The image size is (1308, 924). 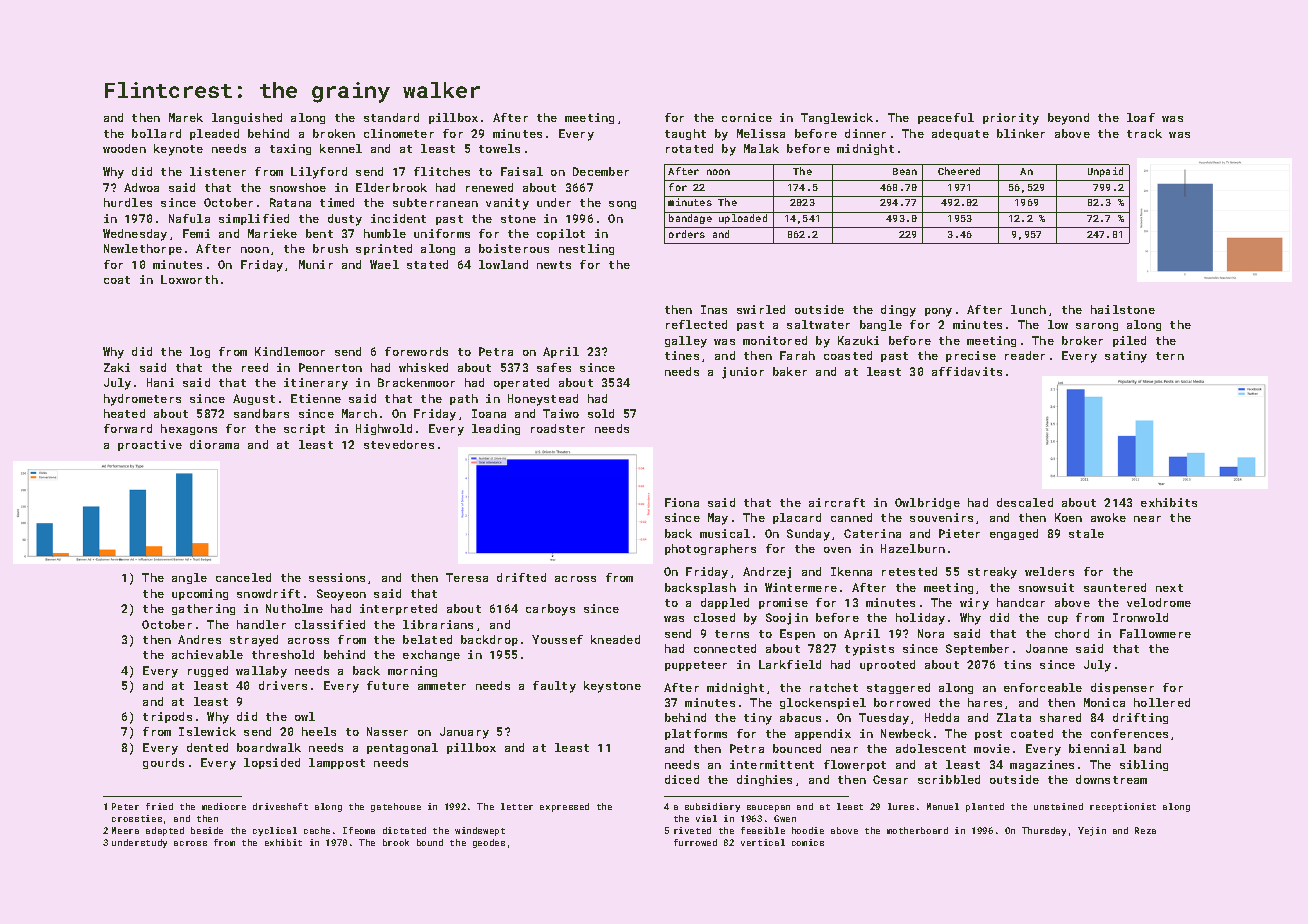 What do you see at coordinates (685, 134) in the screenshot?
I see `taught` at bounding box center [685, 134].
